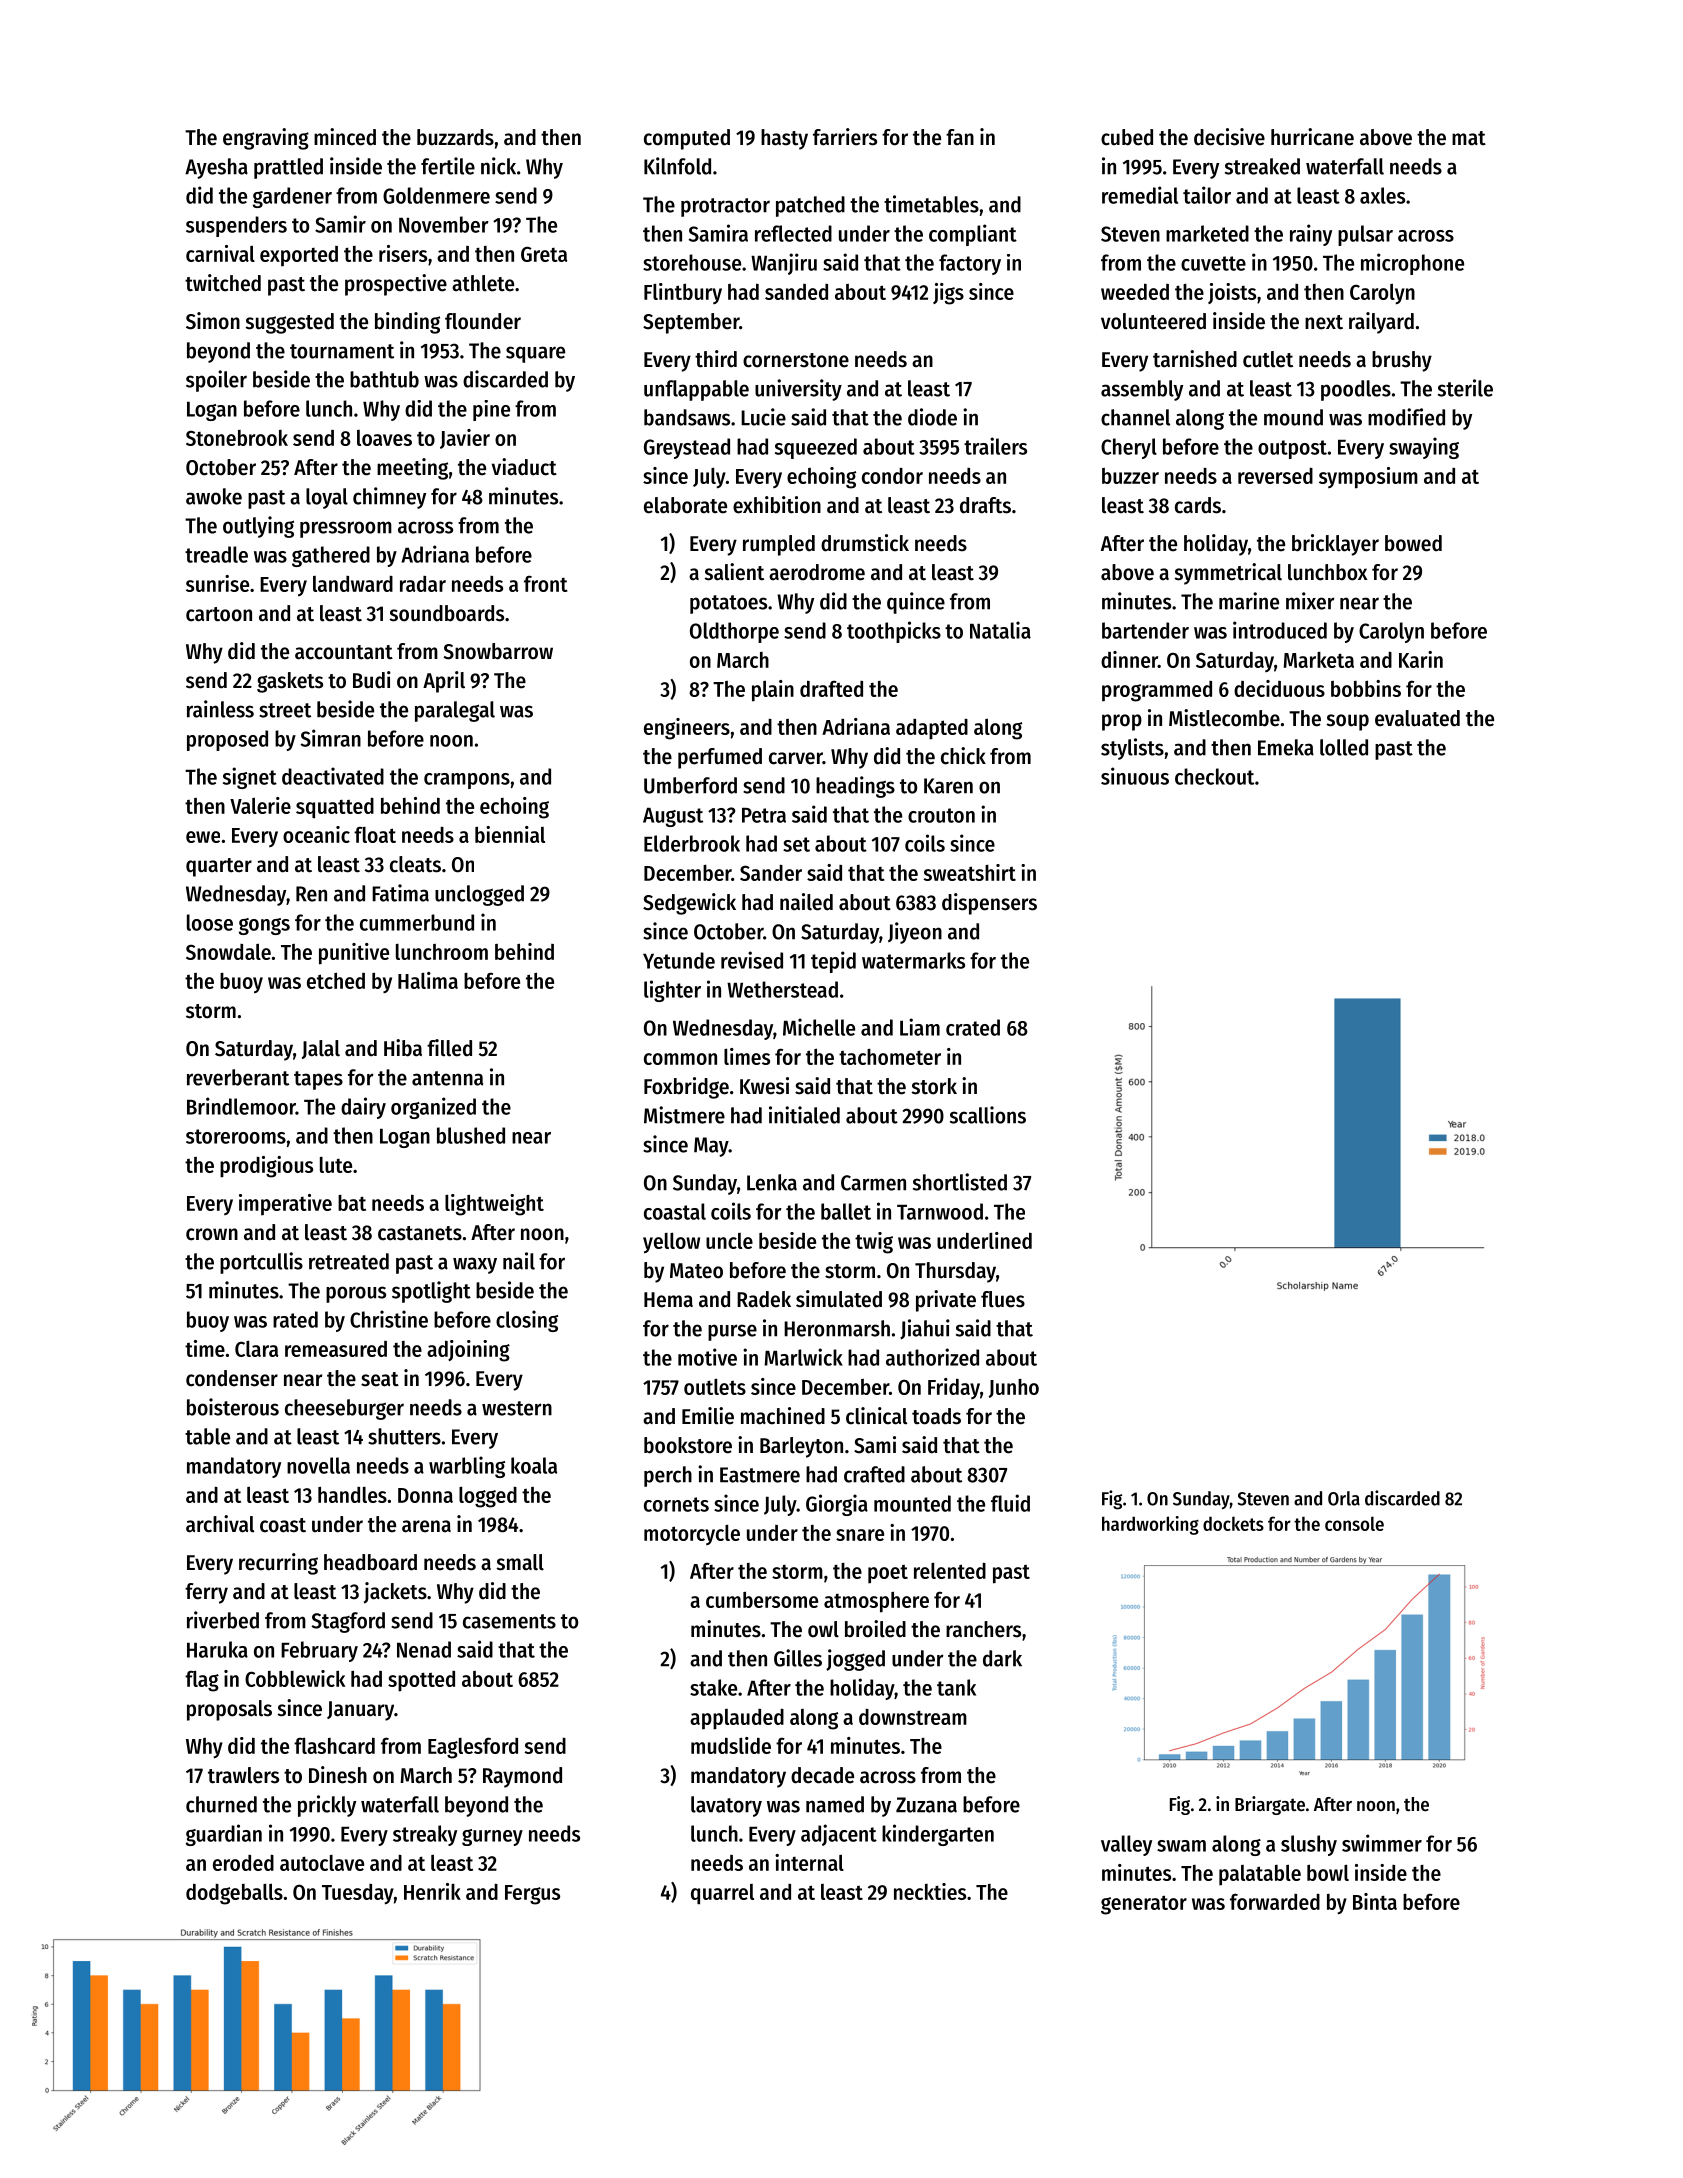 Image resolution: width=1683 pixels, height=2178 pixels. What do you see at coordinates (1214, 776) in the image?
I see `checkout` at bounding box center [1214, 776].
